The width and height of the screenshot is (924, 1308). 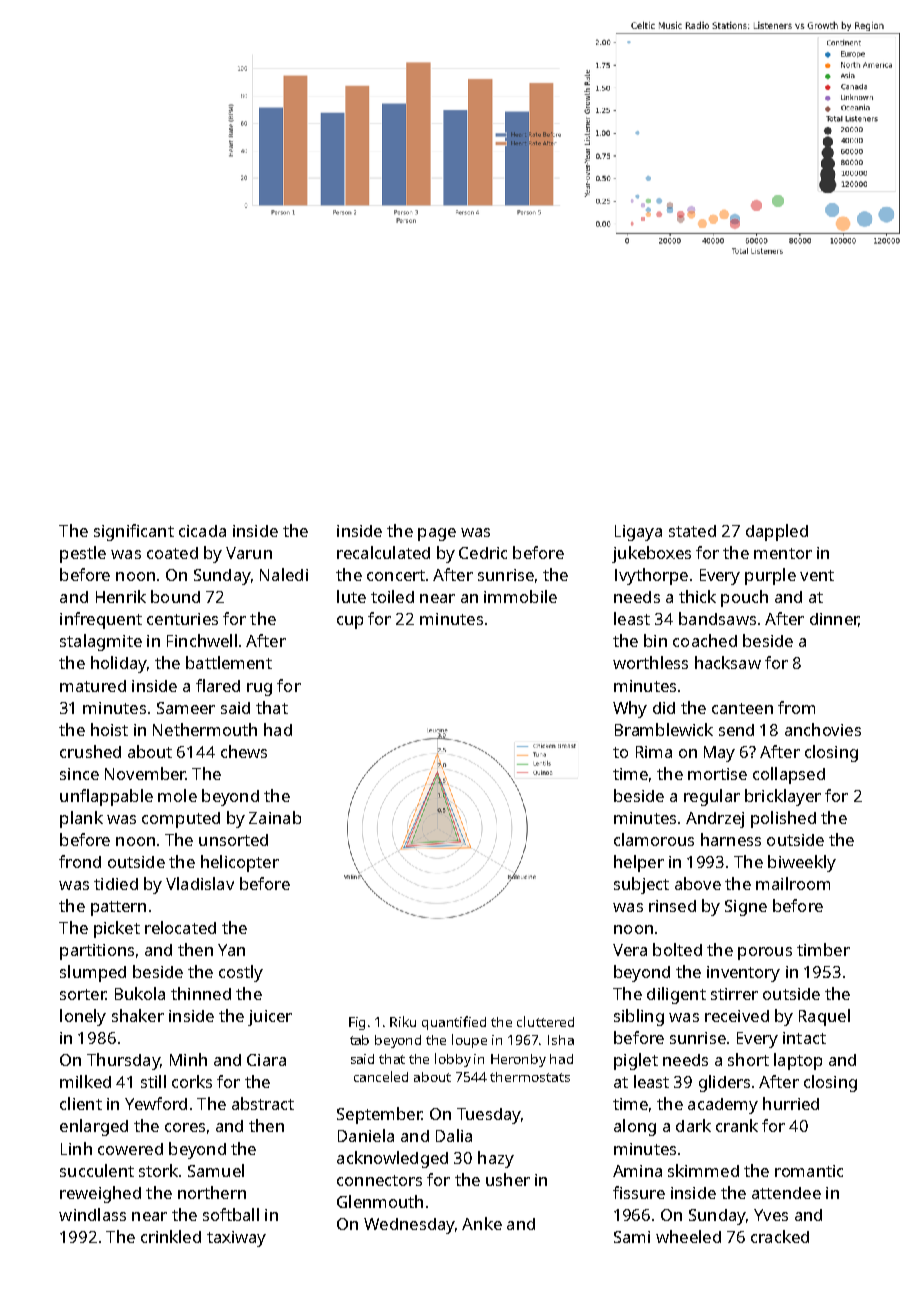 I want to click on Raquel, so click(x=824, y=1017).
